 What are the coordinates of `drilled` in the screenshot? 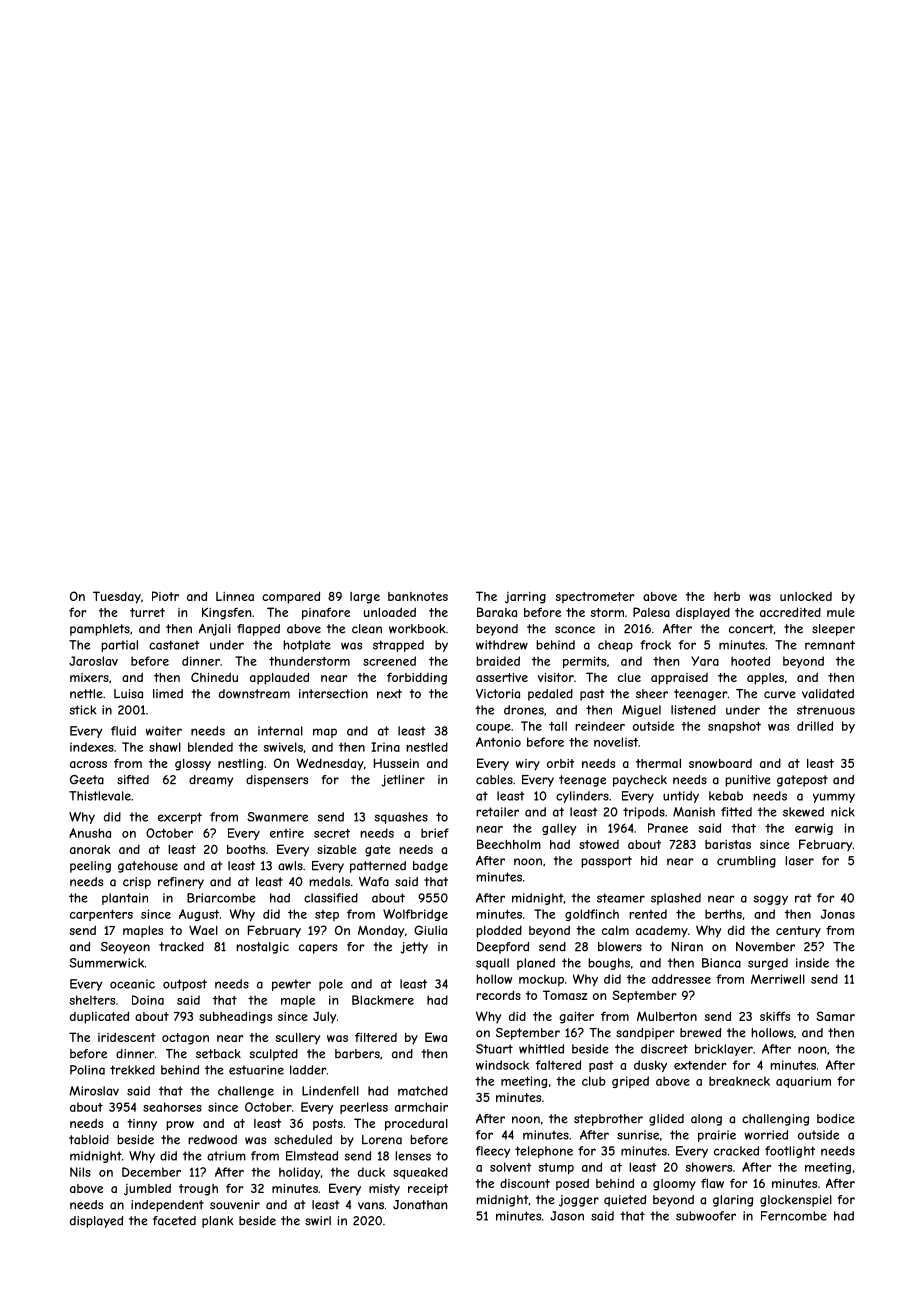 It's located at (815, 726).
